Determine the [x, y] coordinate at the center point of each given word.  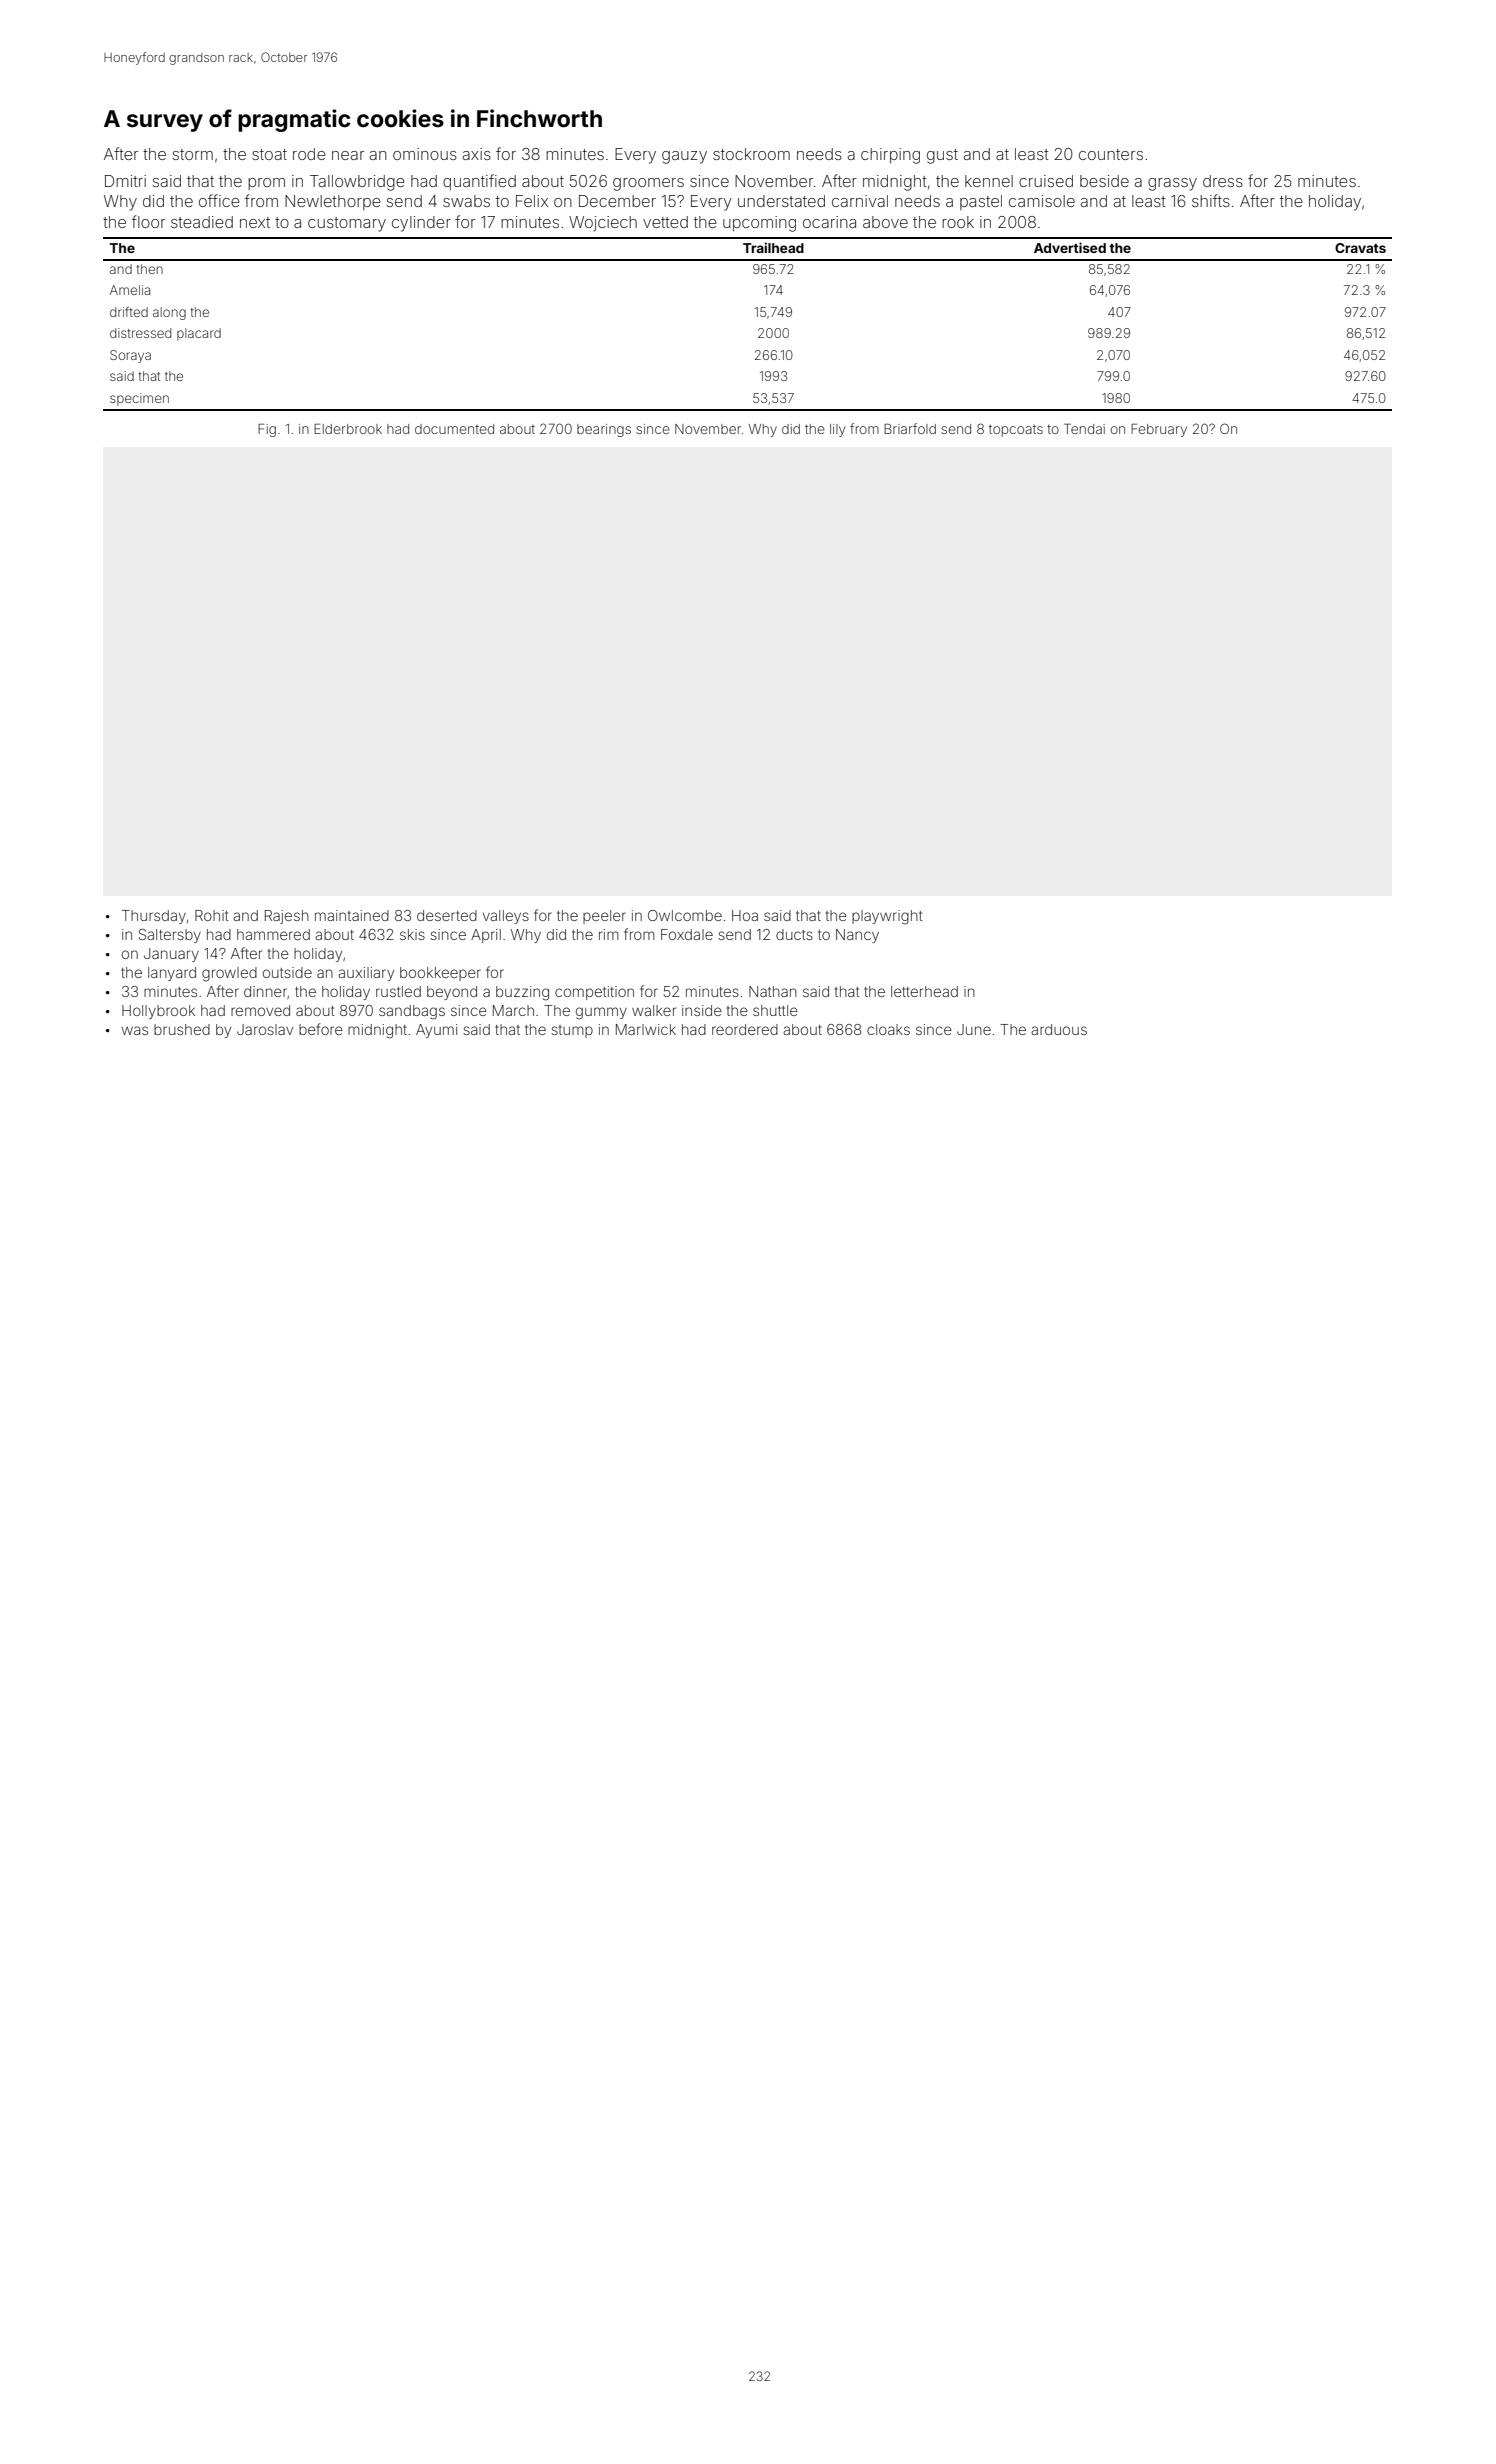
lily [838, 430]
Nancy [857, 936]
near [348, 155]
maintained [352, 915]
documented [454, 429]
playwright [887, 917]
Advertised [1070, 247]
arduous [1059, 1029]
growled [229, 974]
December [617, 201]
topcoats [1016, 431]
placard [199, 334]
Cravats [1360, 248]
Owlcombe [685, 915]
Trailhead [773, 247]
